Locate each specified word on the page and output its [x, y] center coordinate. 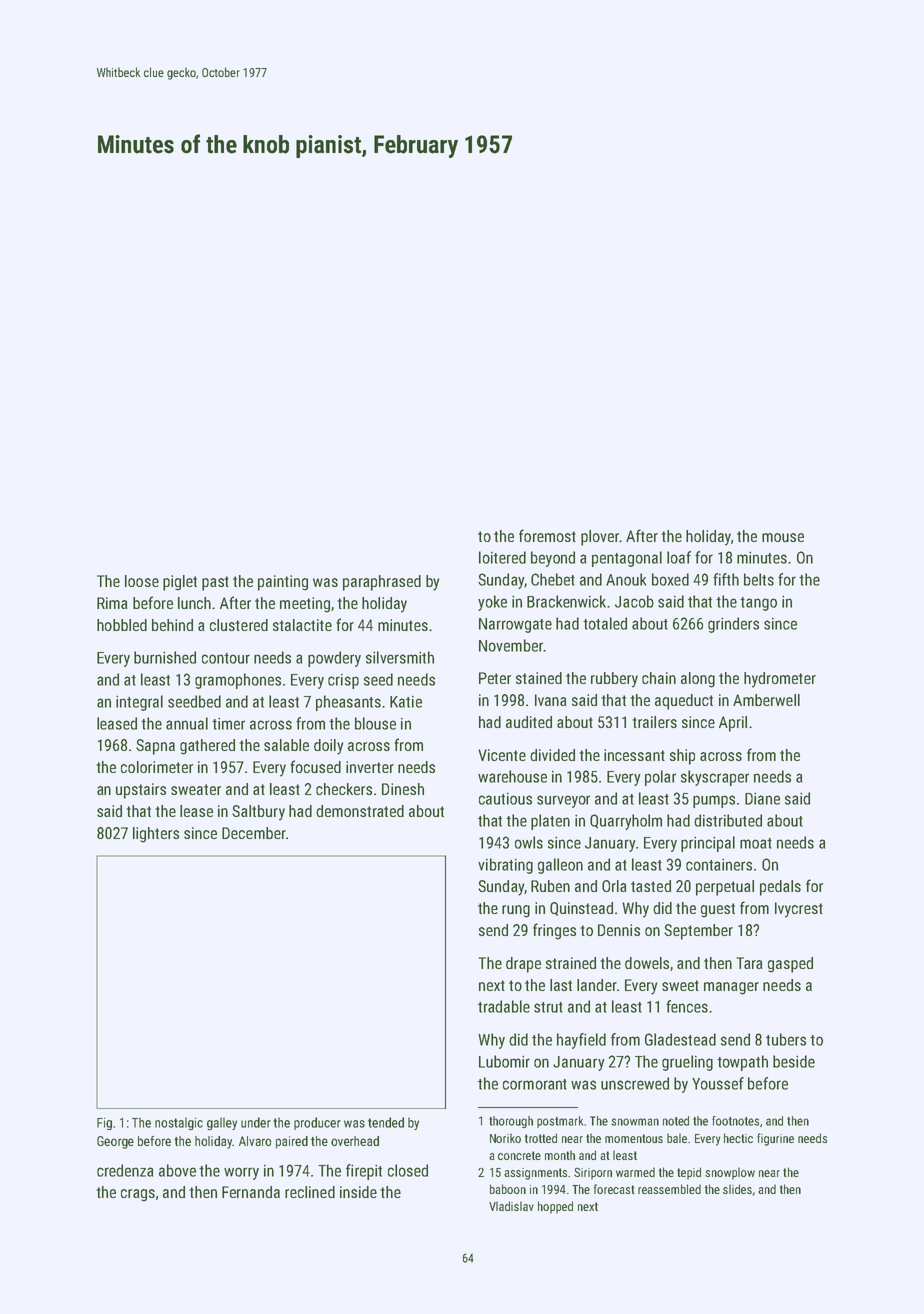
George [115, 1142]
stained [539, 678]
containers [719, 865]
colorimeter [157, 767]
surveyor [563, 801]
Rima [112, 603]
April [733, 724]
